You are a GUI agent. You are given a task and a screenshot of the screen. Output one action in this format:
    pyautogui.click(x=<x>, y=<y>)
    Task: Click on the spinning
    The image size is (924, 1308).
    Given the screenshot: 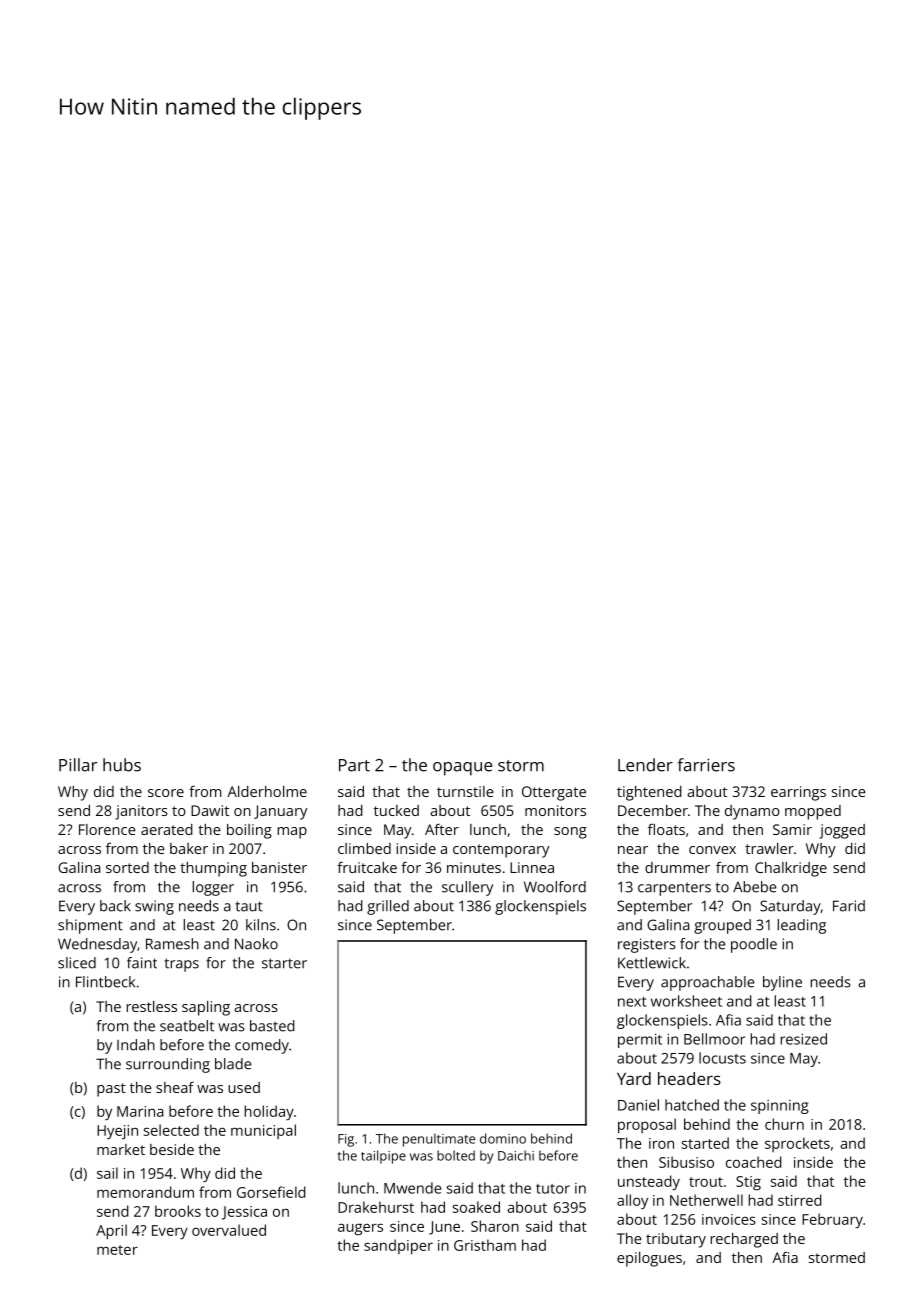 What is the action you would take?
    pyautogui.click(x=780, y=1107)
